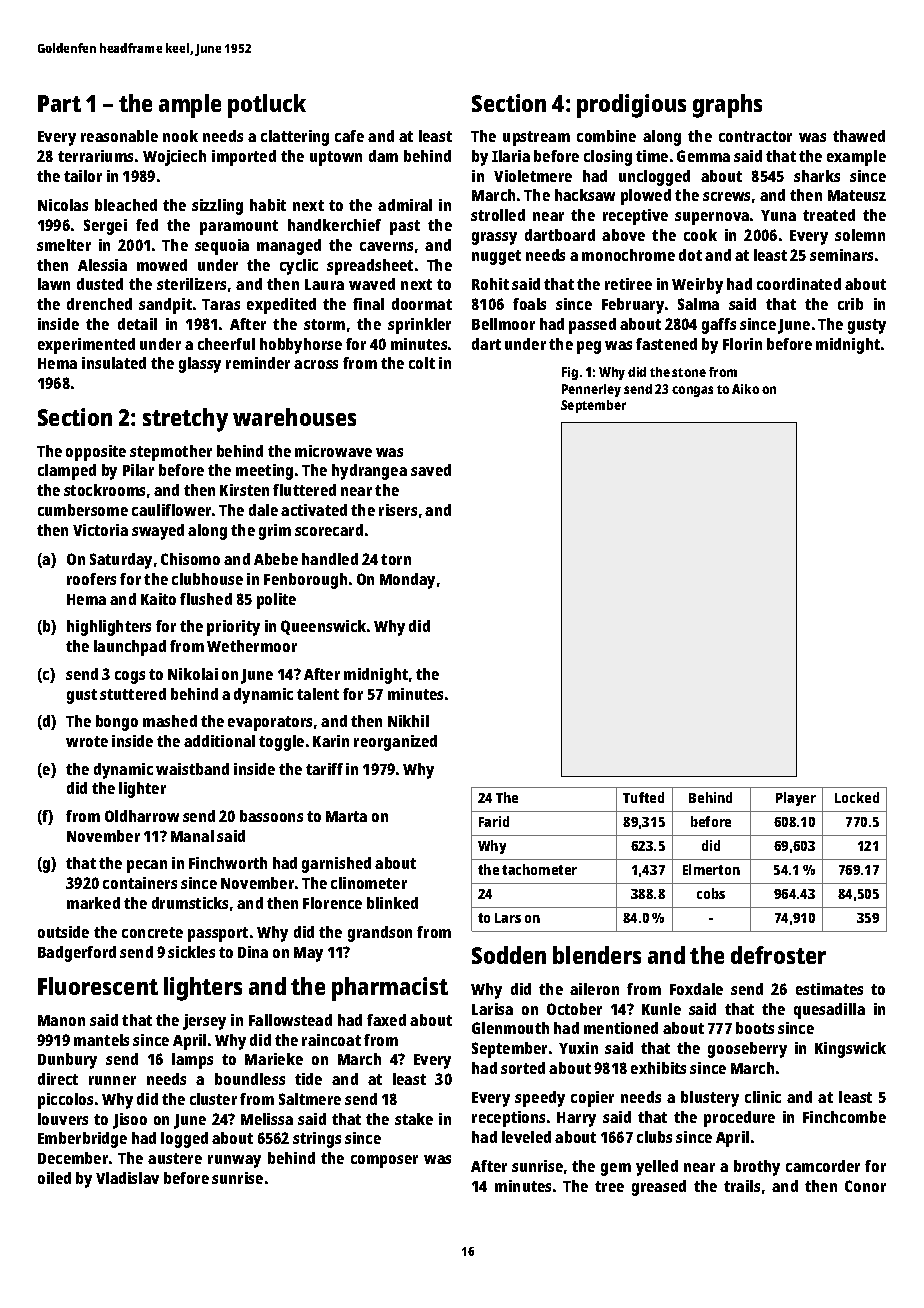 This document has width=924, height=1308. What do you see at coordinates (384, 1161) in the document?
I see `composer` at bounding box center [384, 1161].
